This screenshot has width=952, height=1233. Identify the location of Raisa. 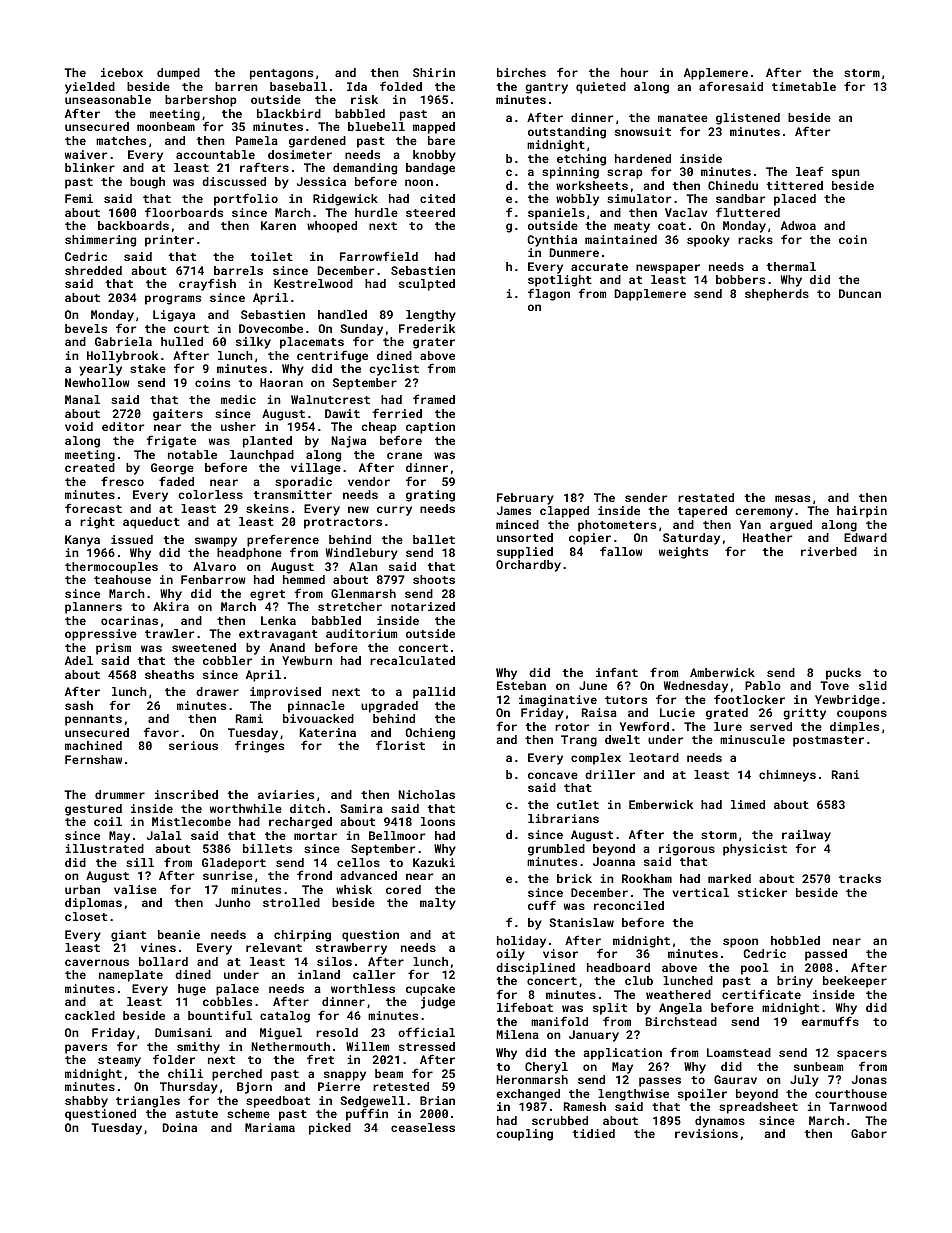
(599, 712).
